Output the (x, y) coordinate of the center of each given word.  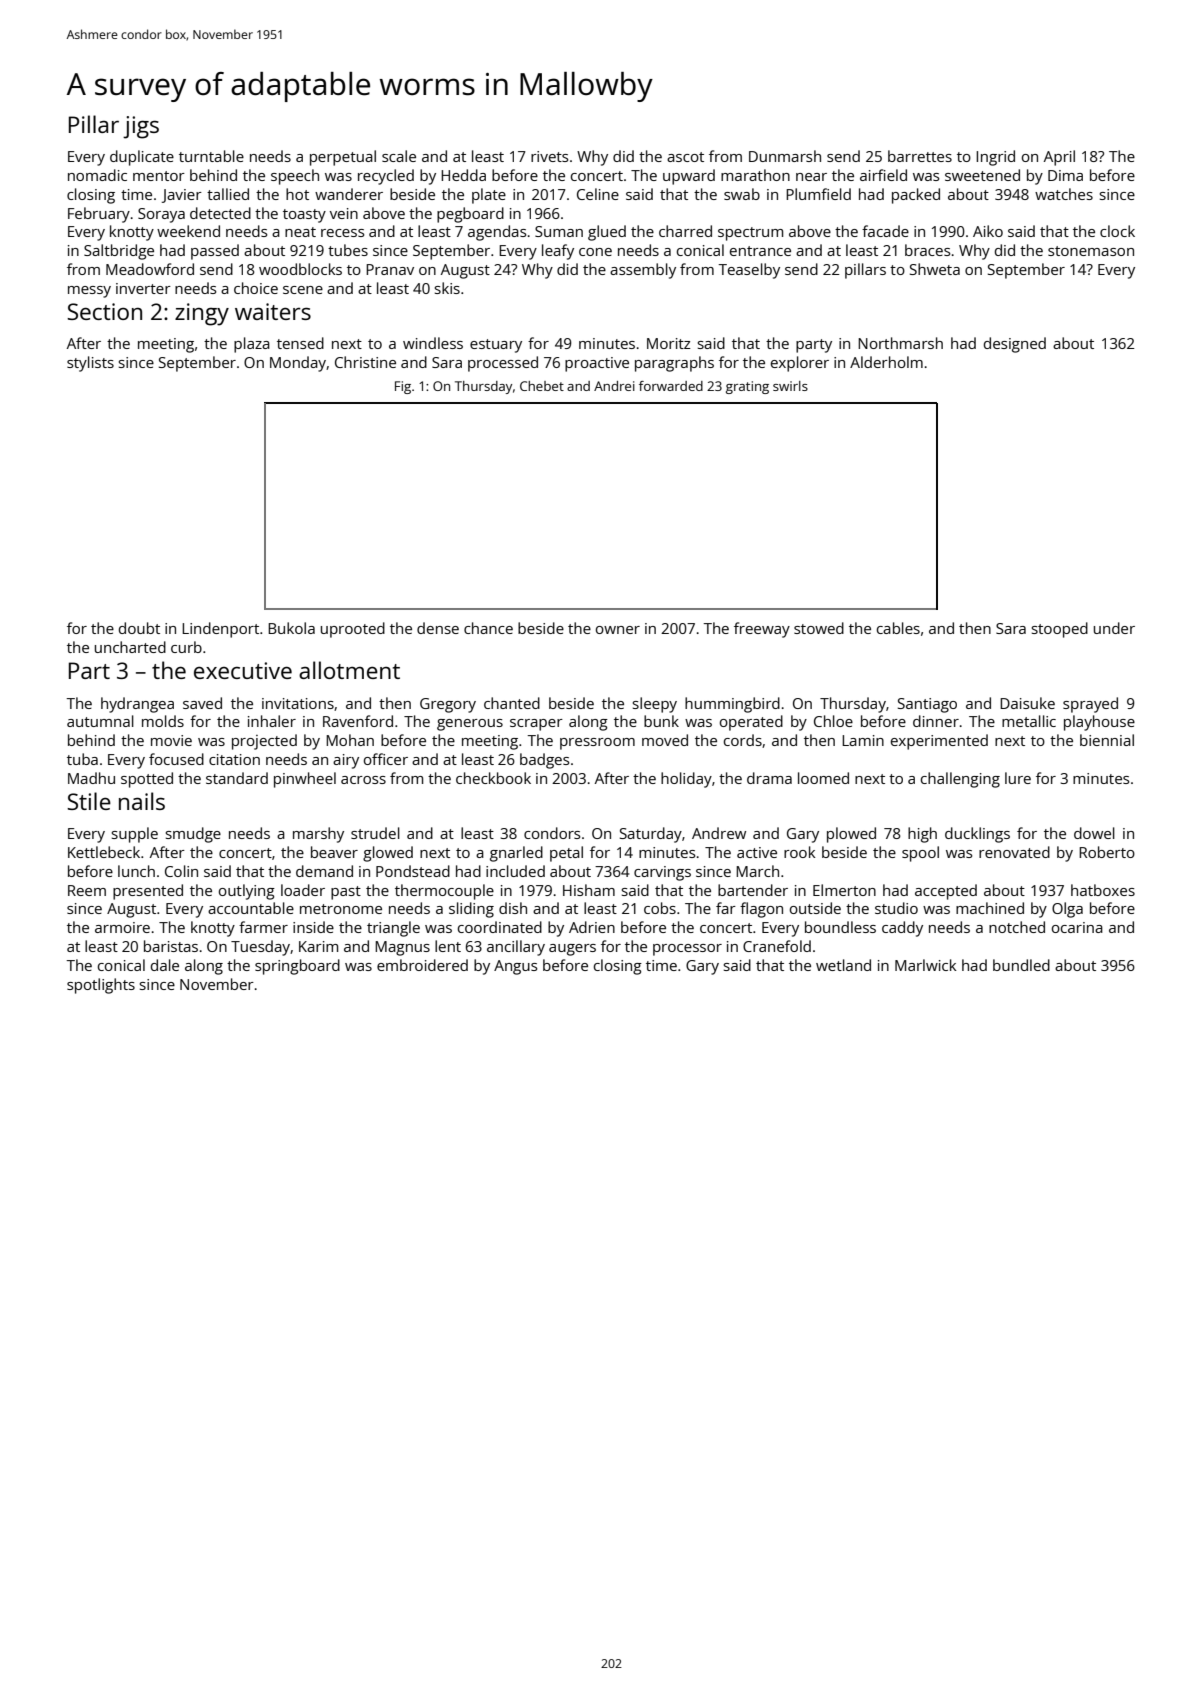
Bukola (291, 628)
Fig (403, 387)
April (1059, 158)
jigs (141, 127)
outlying (247, 892)
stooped (1060, 630)
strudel (375, 833)
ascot (685, 157)
